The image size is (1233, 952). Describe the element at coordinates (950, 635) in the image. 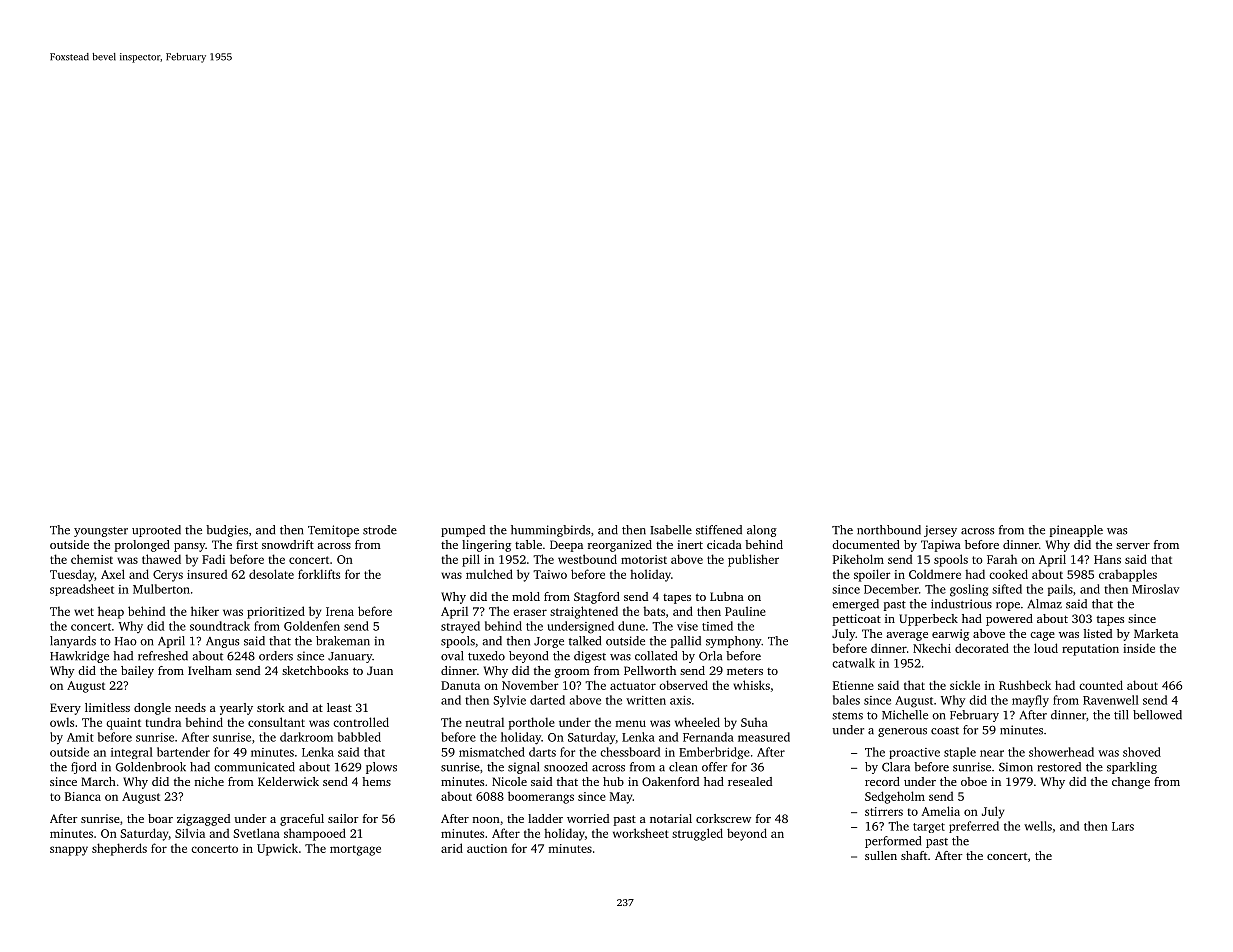

I see `earwig` at that location.
